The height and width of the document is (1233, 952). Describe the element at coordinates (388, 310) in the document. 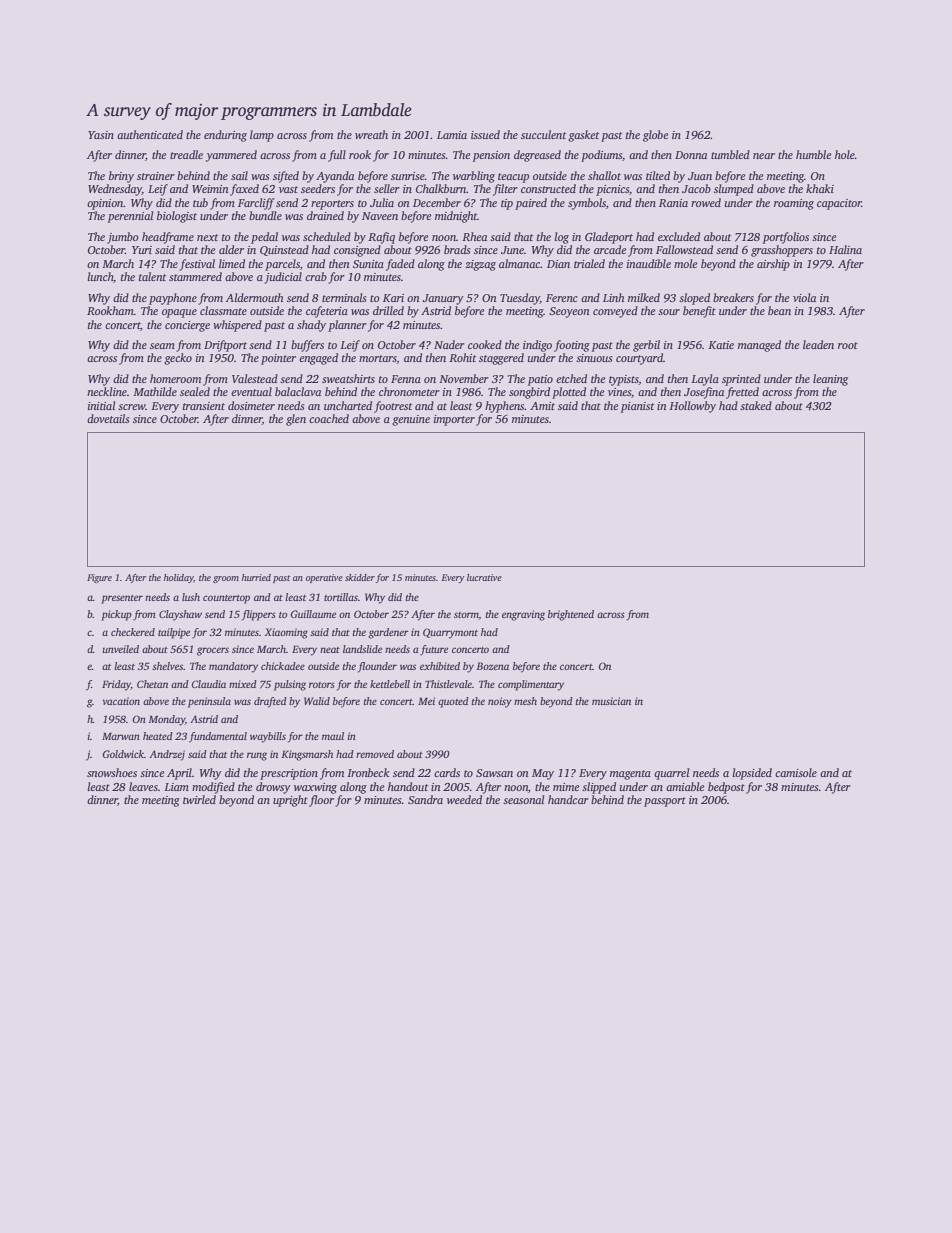

I see `drilled` at that location.
